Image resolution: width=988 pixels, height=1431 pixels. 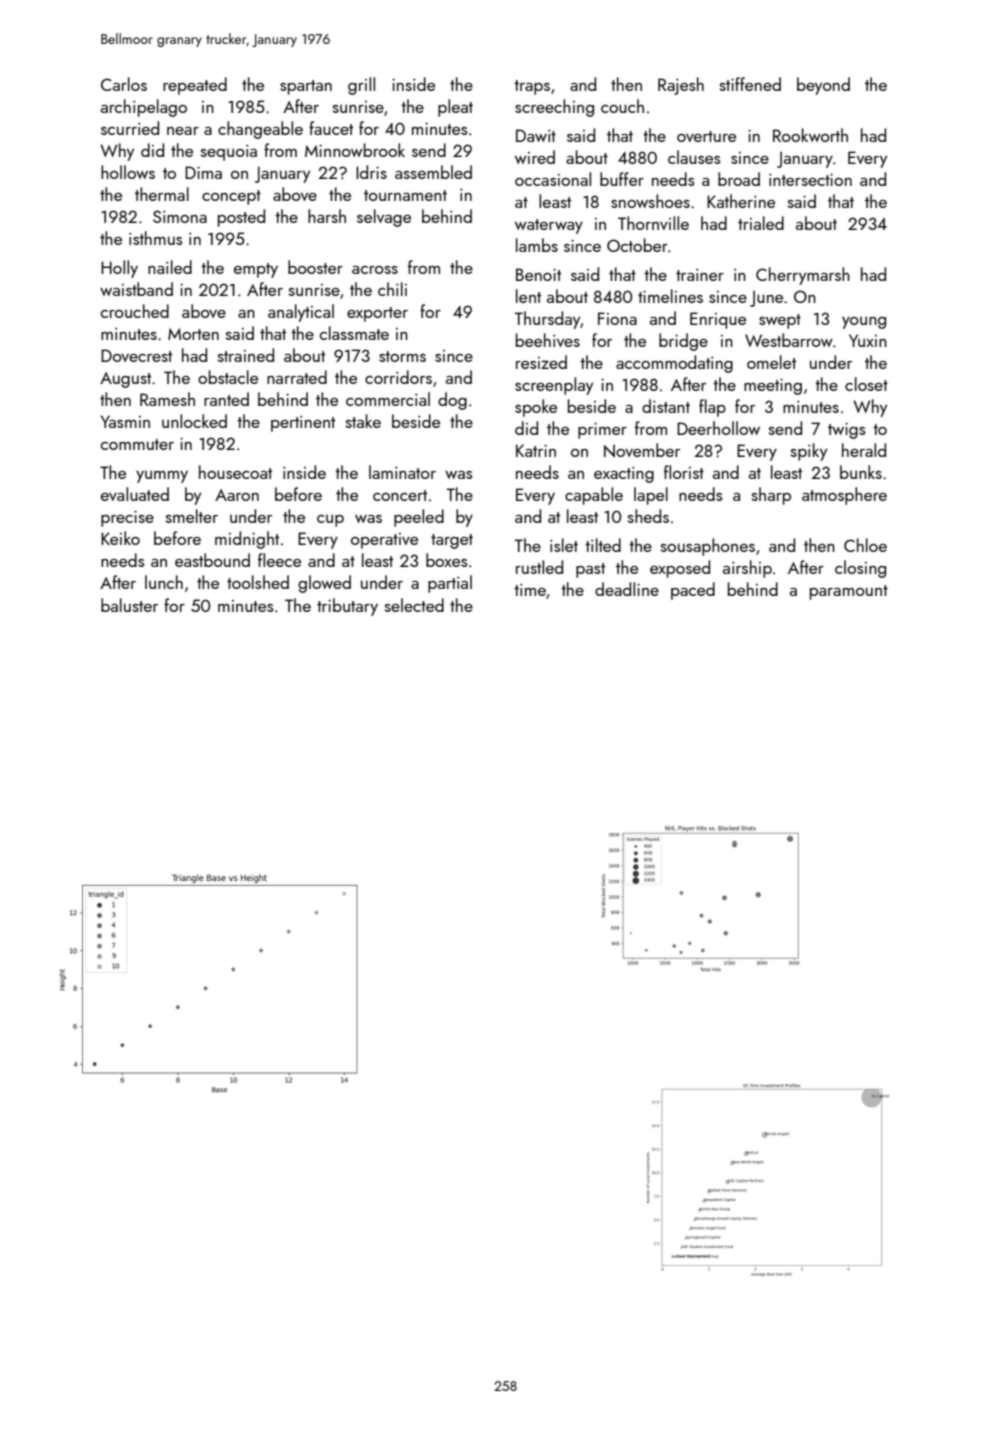 What do you see at coordinates (681, 86) in the image?
I see `Rajesh` at bounding box center [681, 86].
